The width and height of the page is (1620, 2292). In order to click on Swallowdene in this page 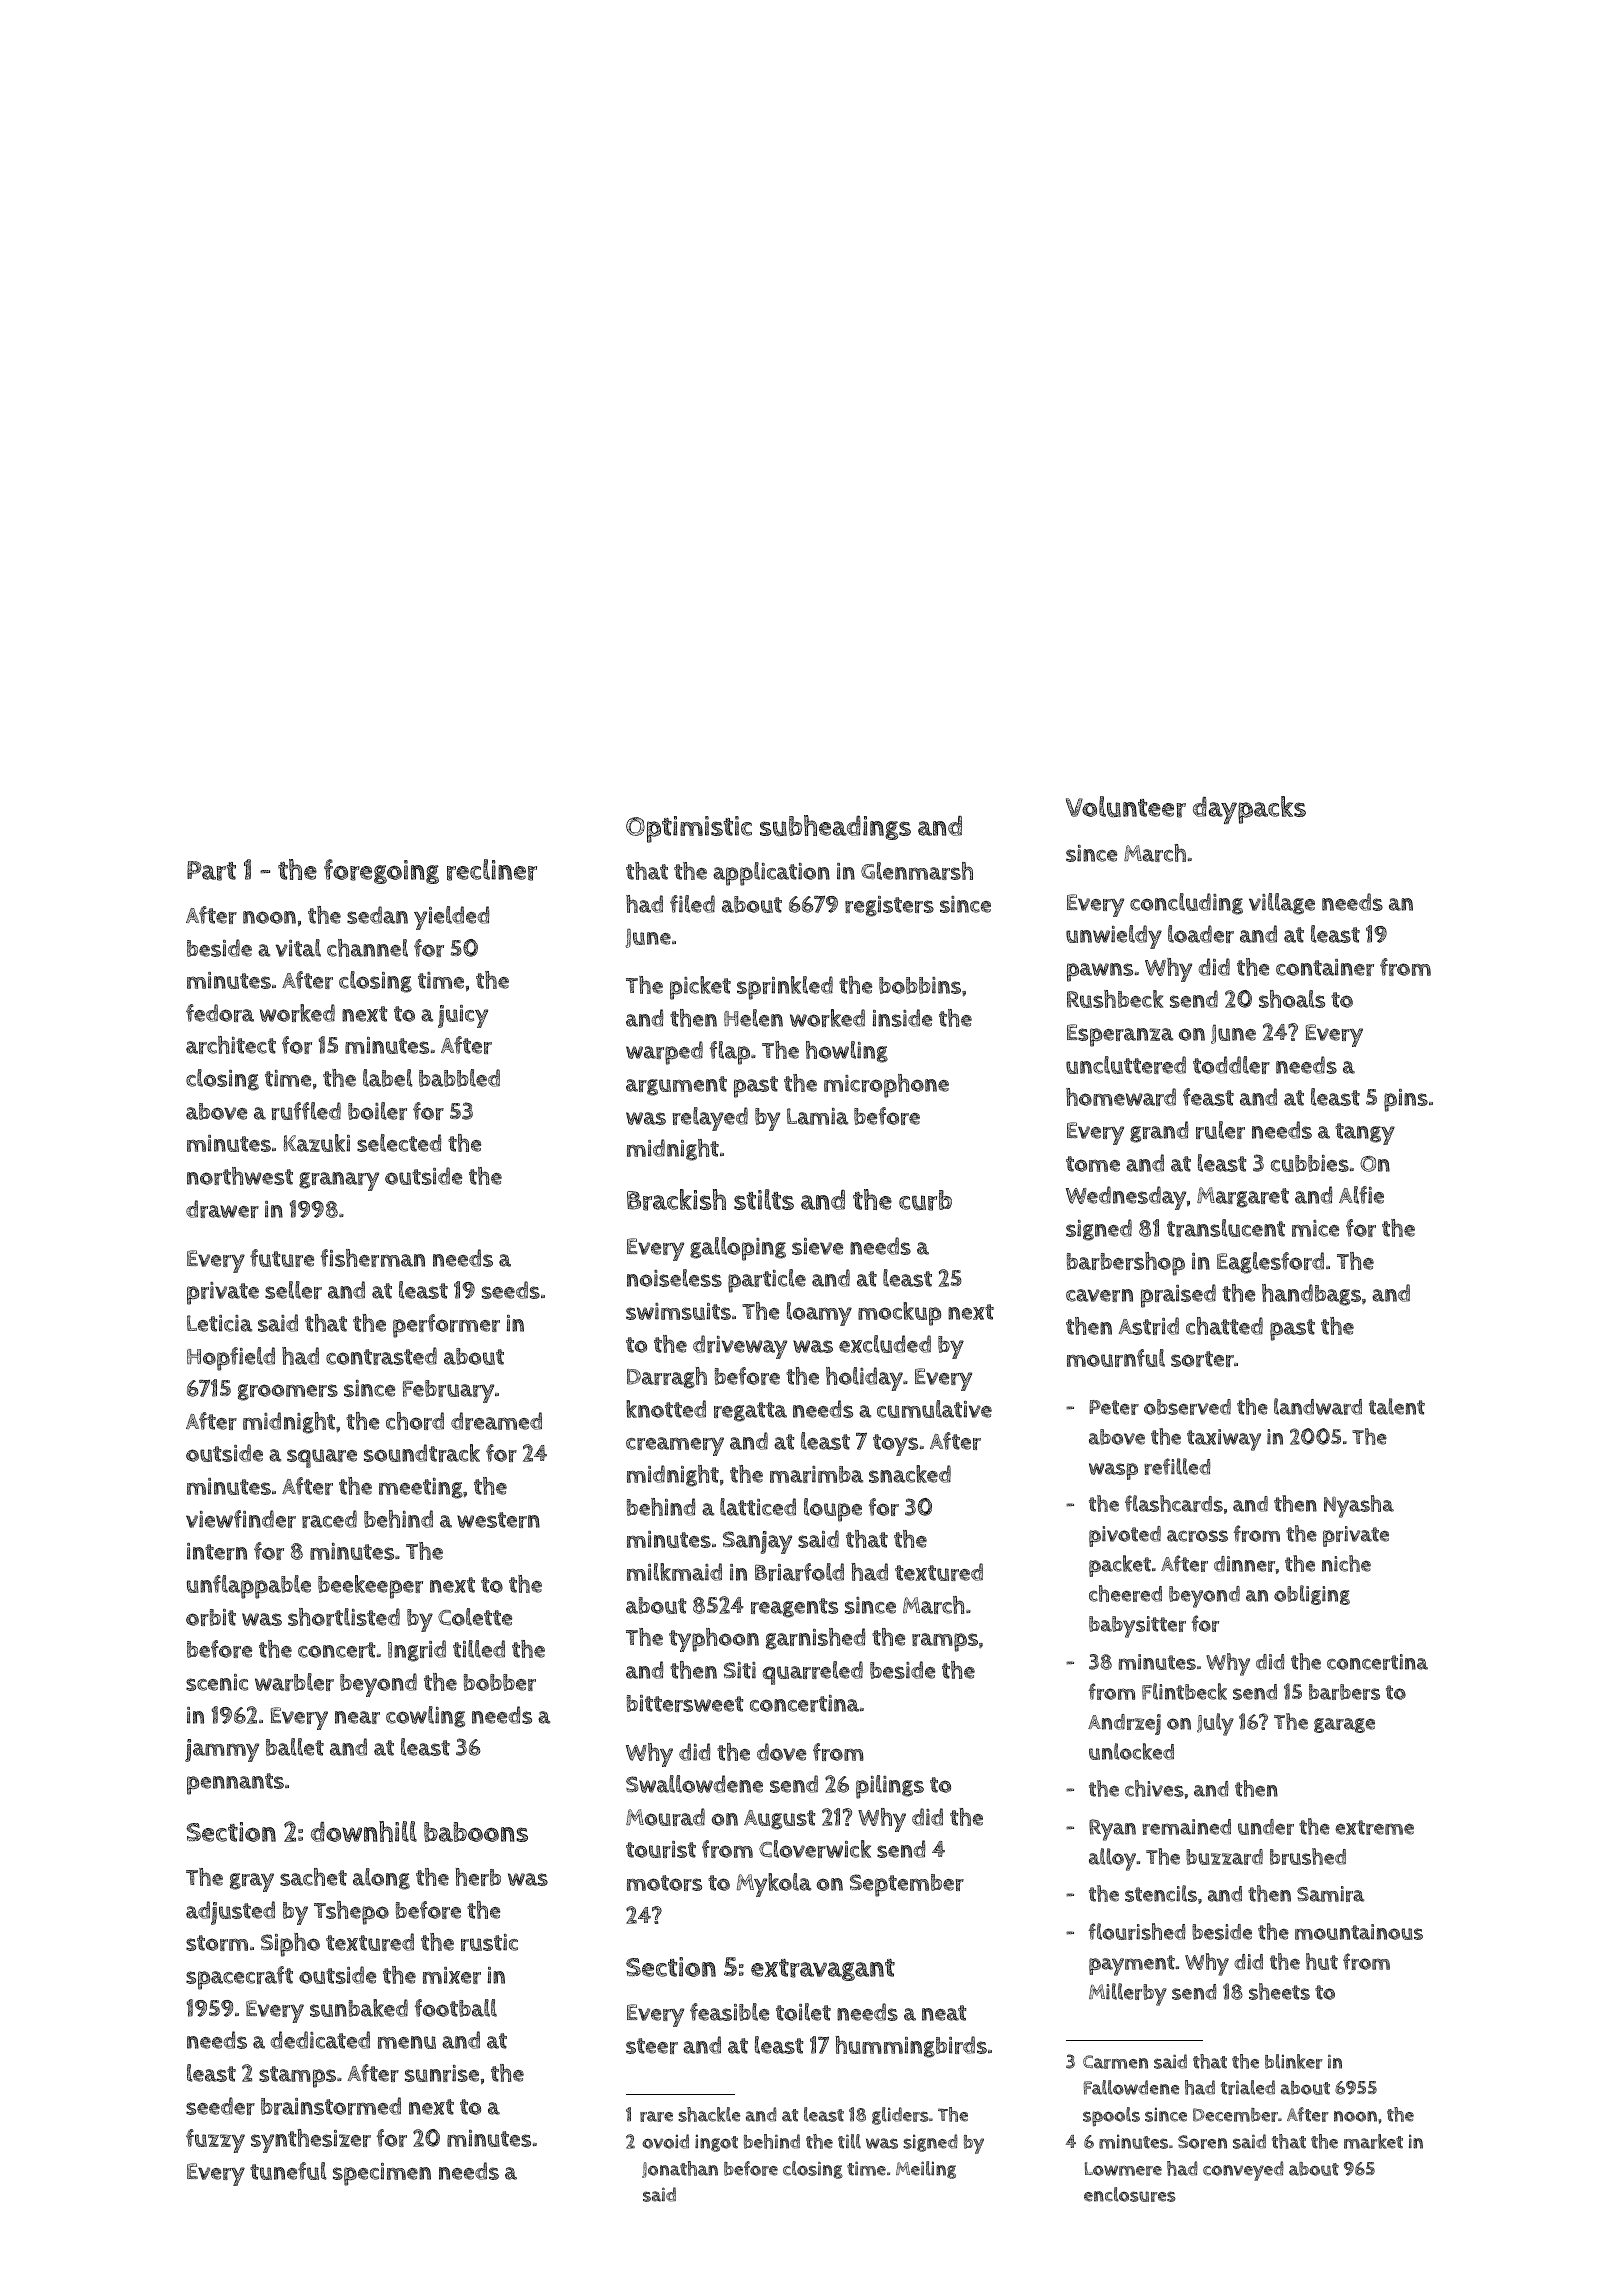, I will do `click(694, 1784)`.
